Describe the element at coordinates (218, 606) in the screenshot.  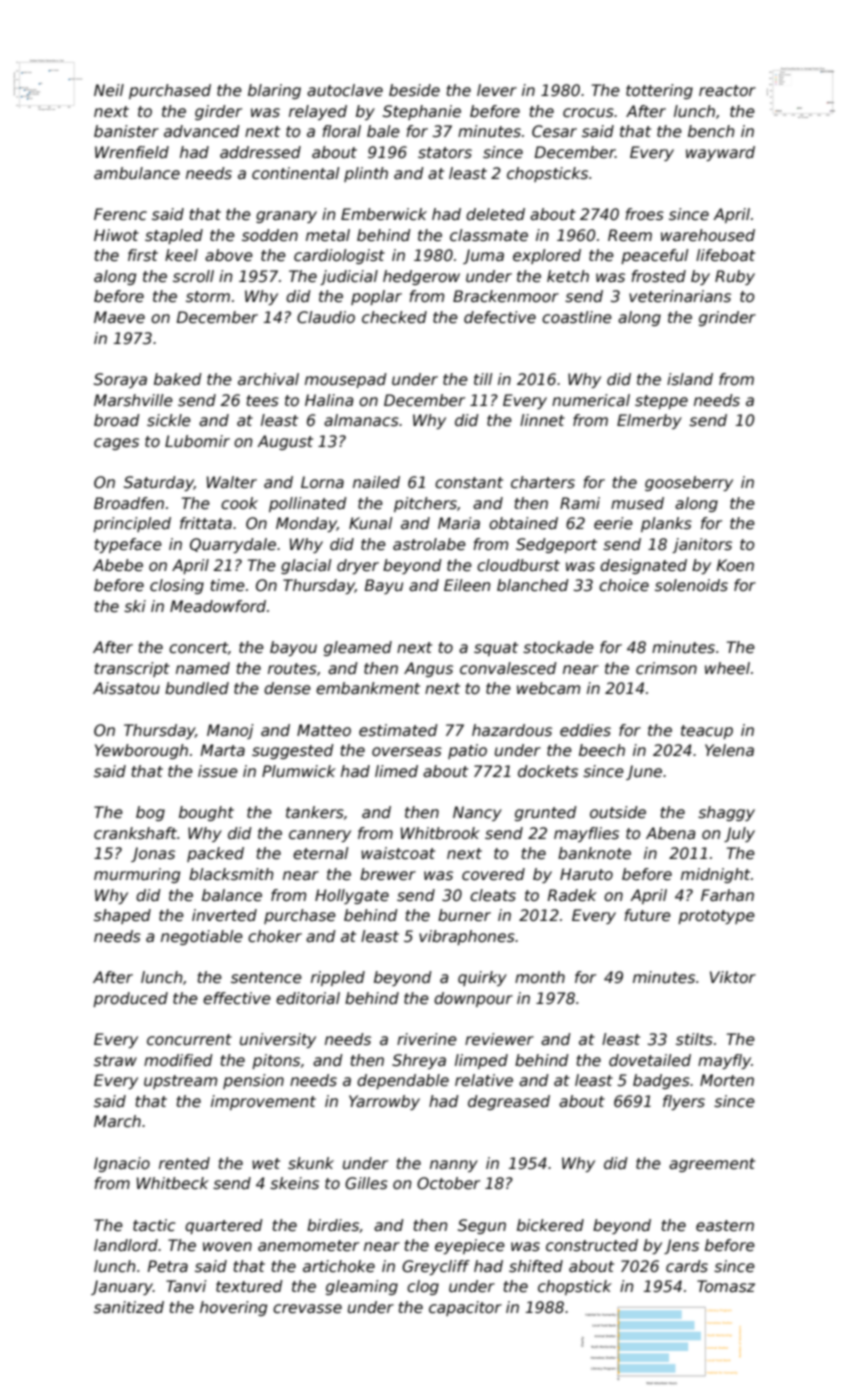
I see `Meadowford` at that location.
